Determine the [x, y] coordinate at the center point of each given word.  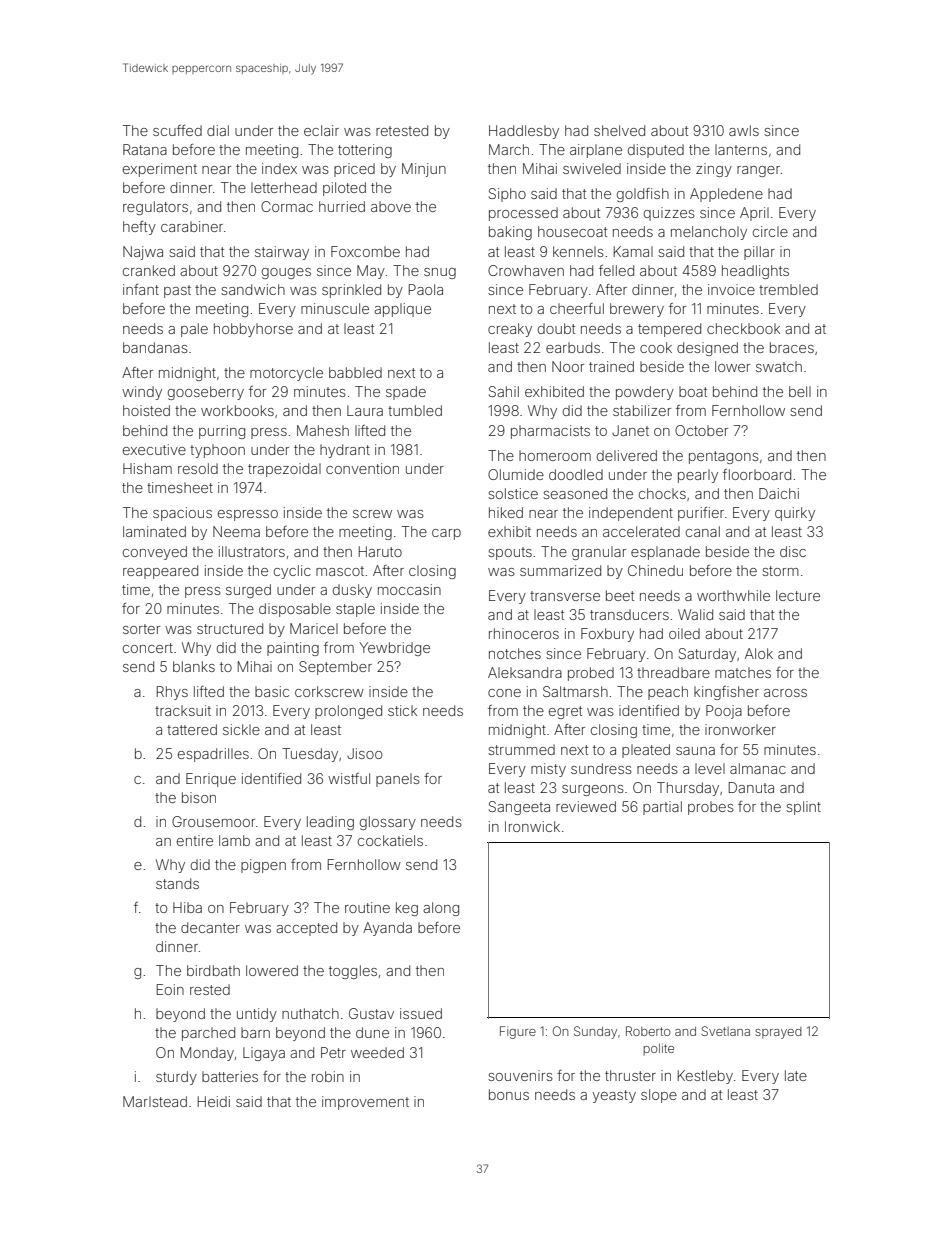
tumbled [415, 410]
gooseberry [206, 393]
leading [330, 823]
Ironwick [532, 826]
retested [402, 130]
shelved [619, 130]
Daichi [779, 493]
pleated [646, 751]
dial [218, 130]
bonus [509, 1094]
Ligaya [264, 1054]
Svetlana [725, 1031]
